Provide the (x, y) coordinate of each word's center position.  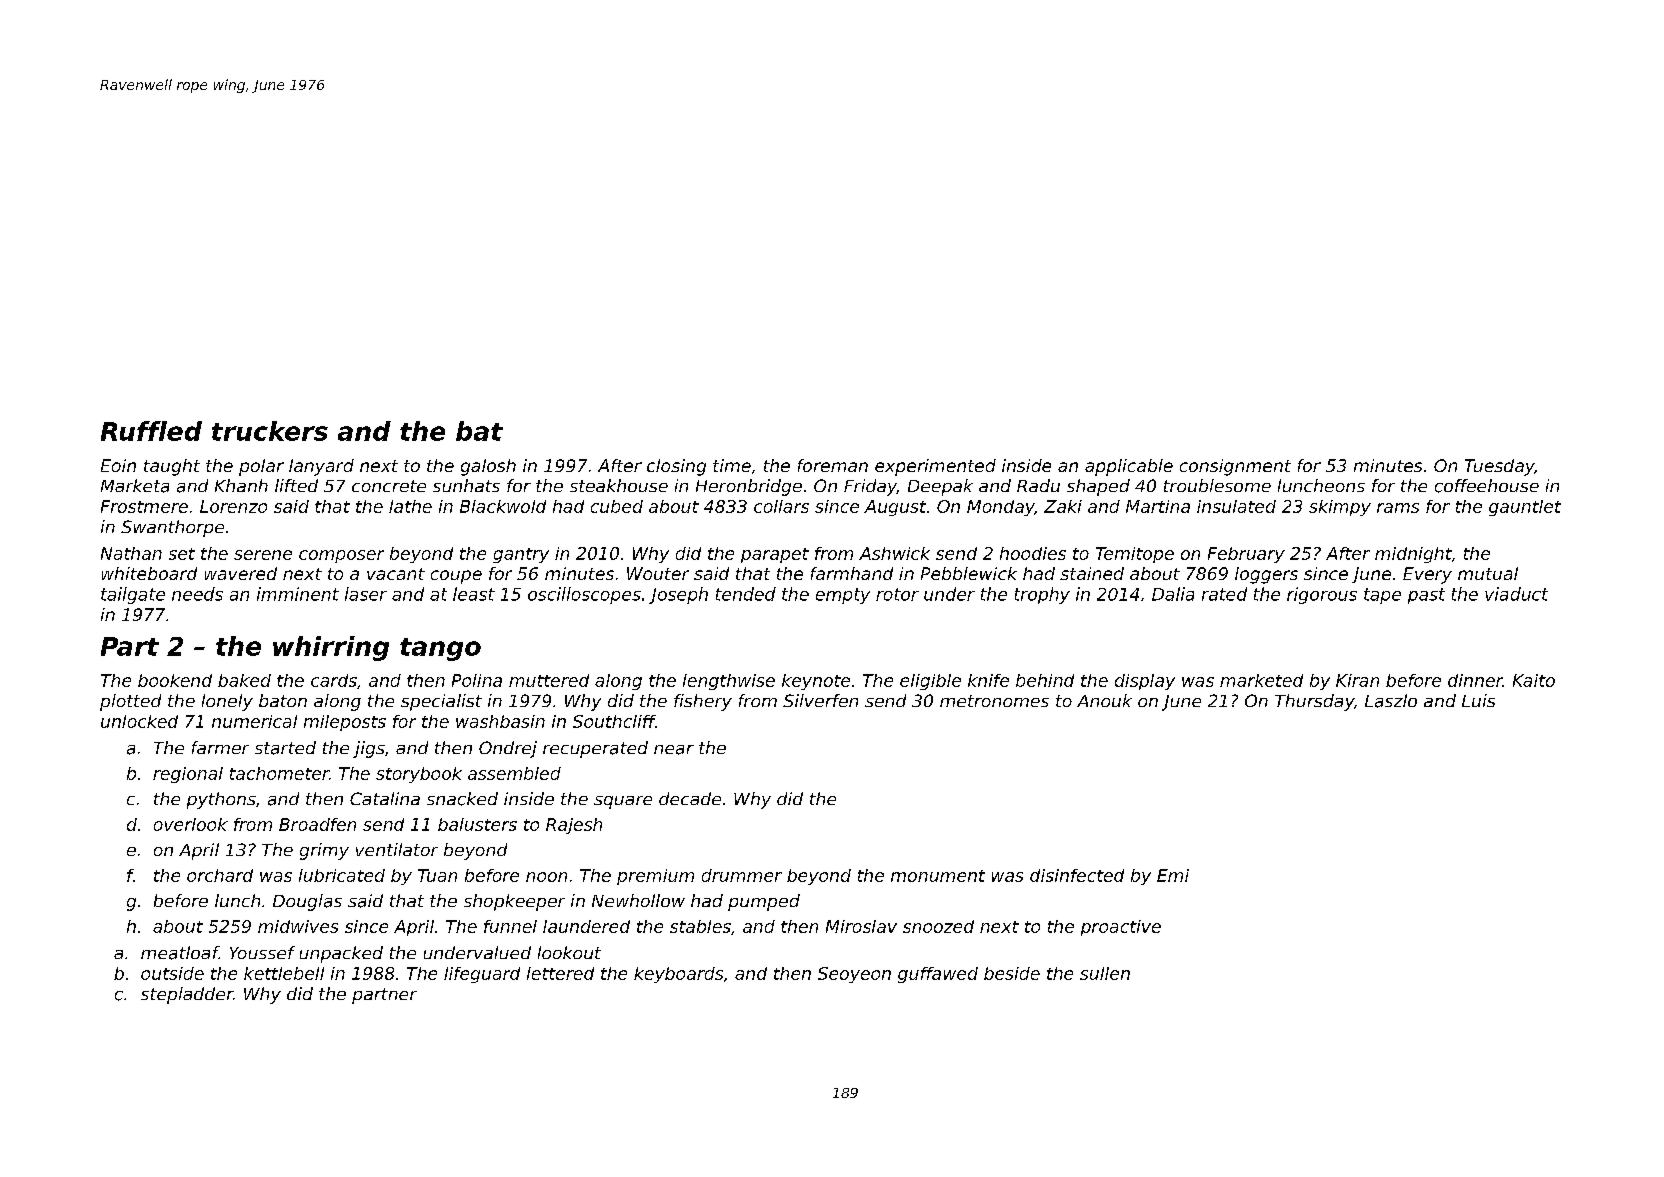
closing (676, 467)
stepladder (187, 995)
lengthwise (729, 682)
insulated (1236, 506)
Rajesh (574, 826)
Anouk (1104, 700)
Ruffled (151, 431)
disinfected (1077, 875)
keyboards (678, 975)
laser (366, 594)
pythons (221, 800)
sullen (1105, 973)
